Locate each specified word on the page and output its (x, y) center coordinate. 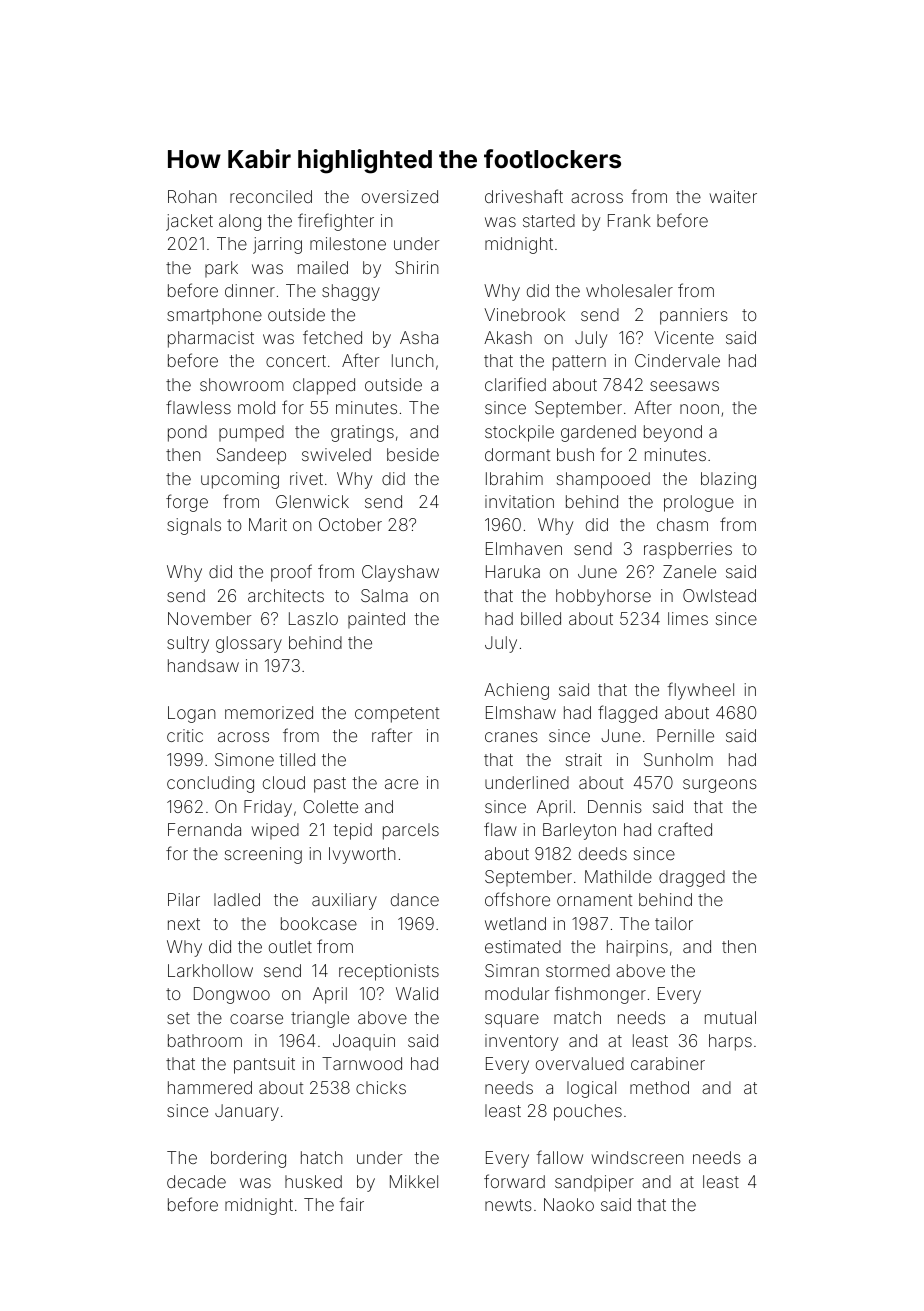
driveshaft (524, 196)
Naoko (569, 1204)
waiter (733, 196)
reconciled (271, 196)
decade (196, 1181)
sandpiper (594, 1183)
